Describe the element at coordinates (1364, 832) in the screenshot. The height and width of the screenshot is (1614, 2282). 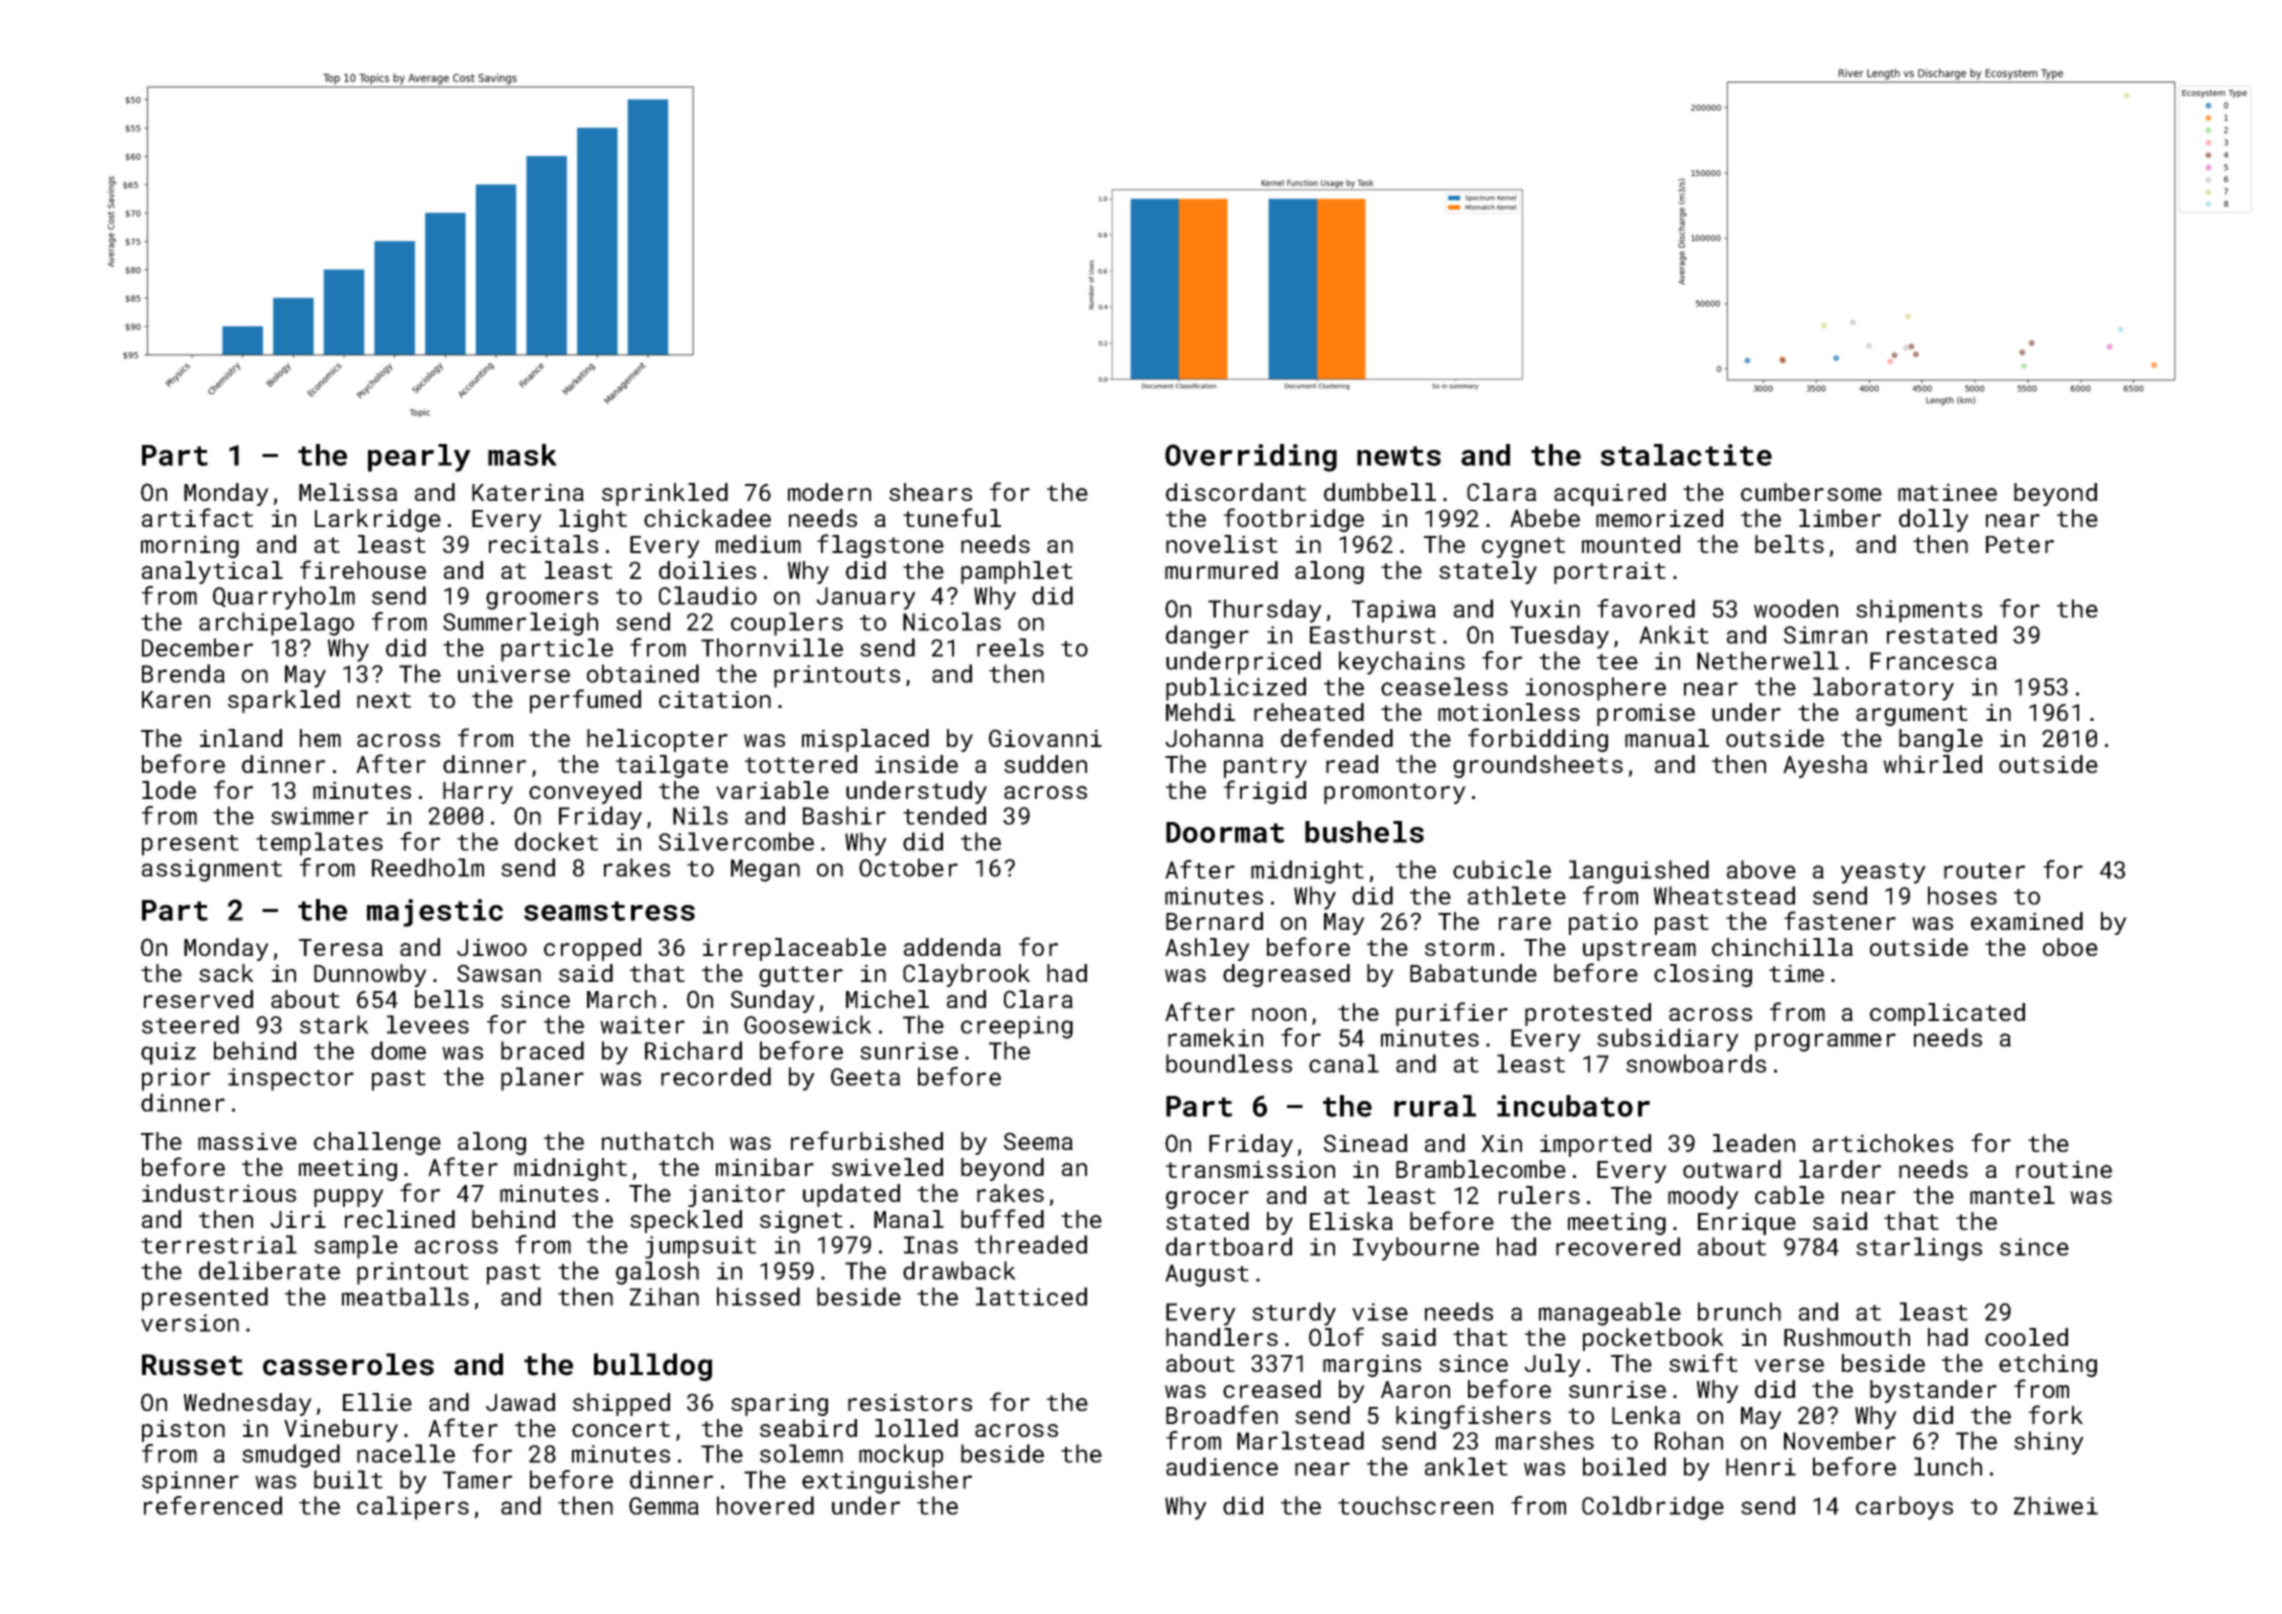
I see `bushels` at that location.
